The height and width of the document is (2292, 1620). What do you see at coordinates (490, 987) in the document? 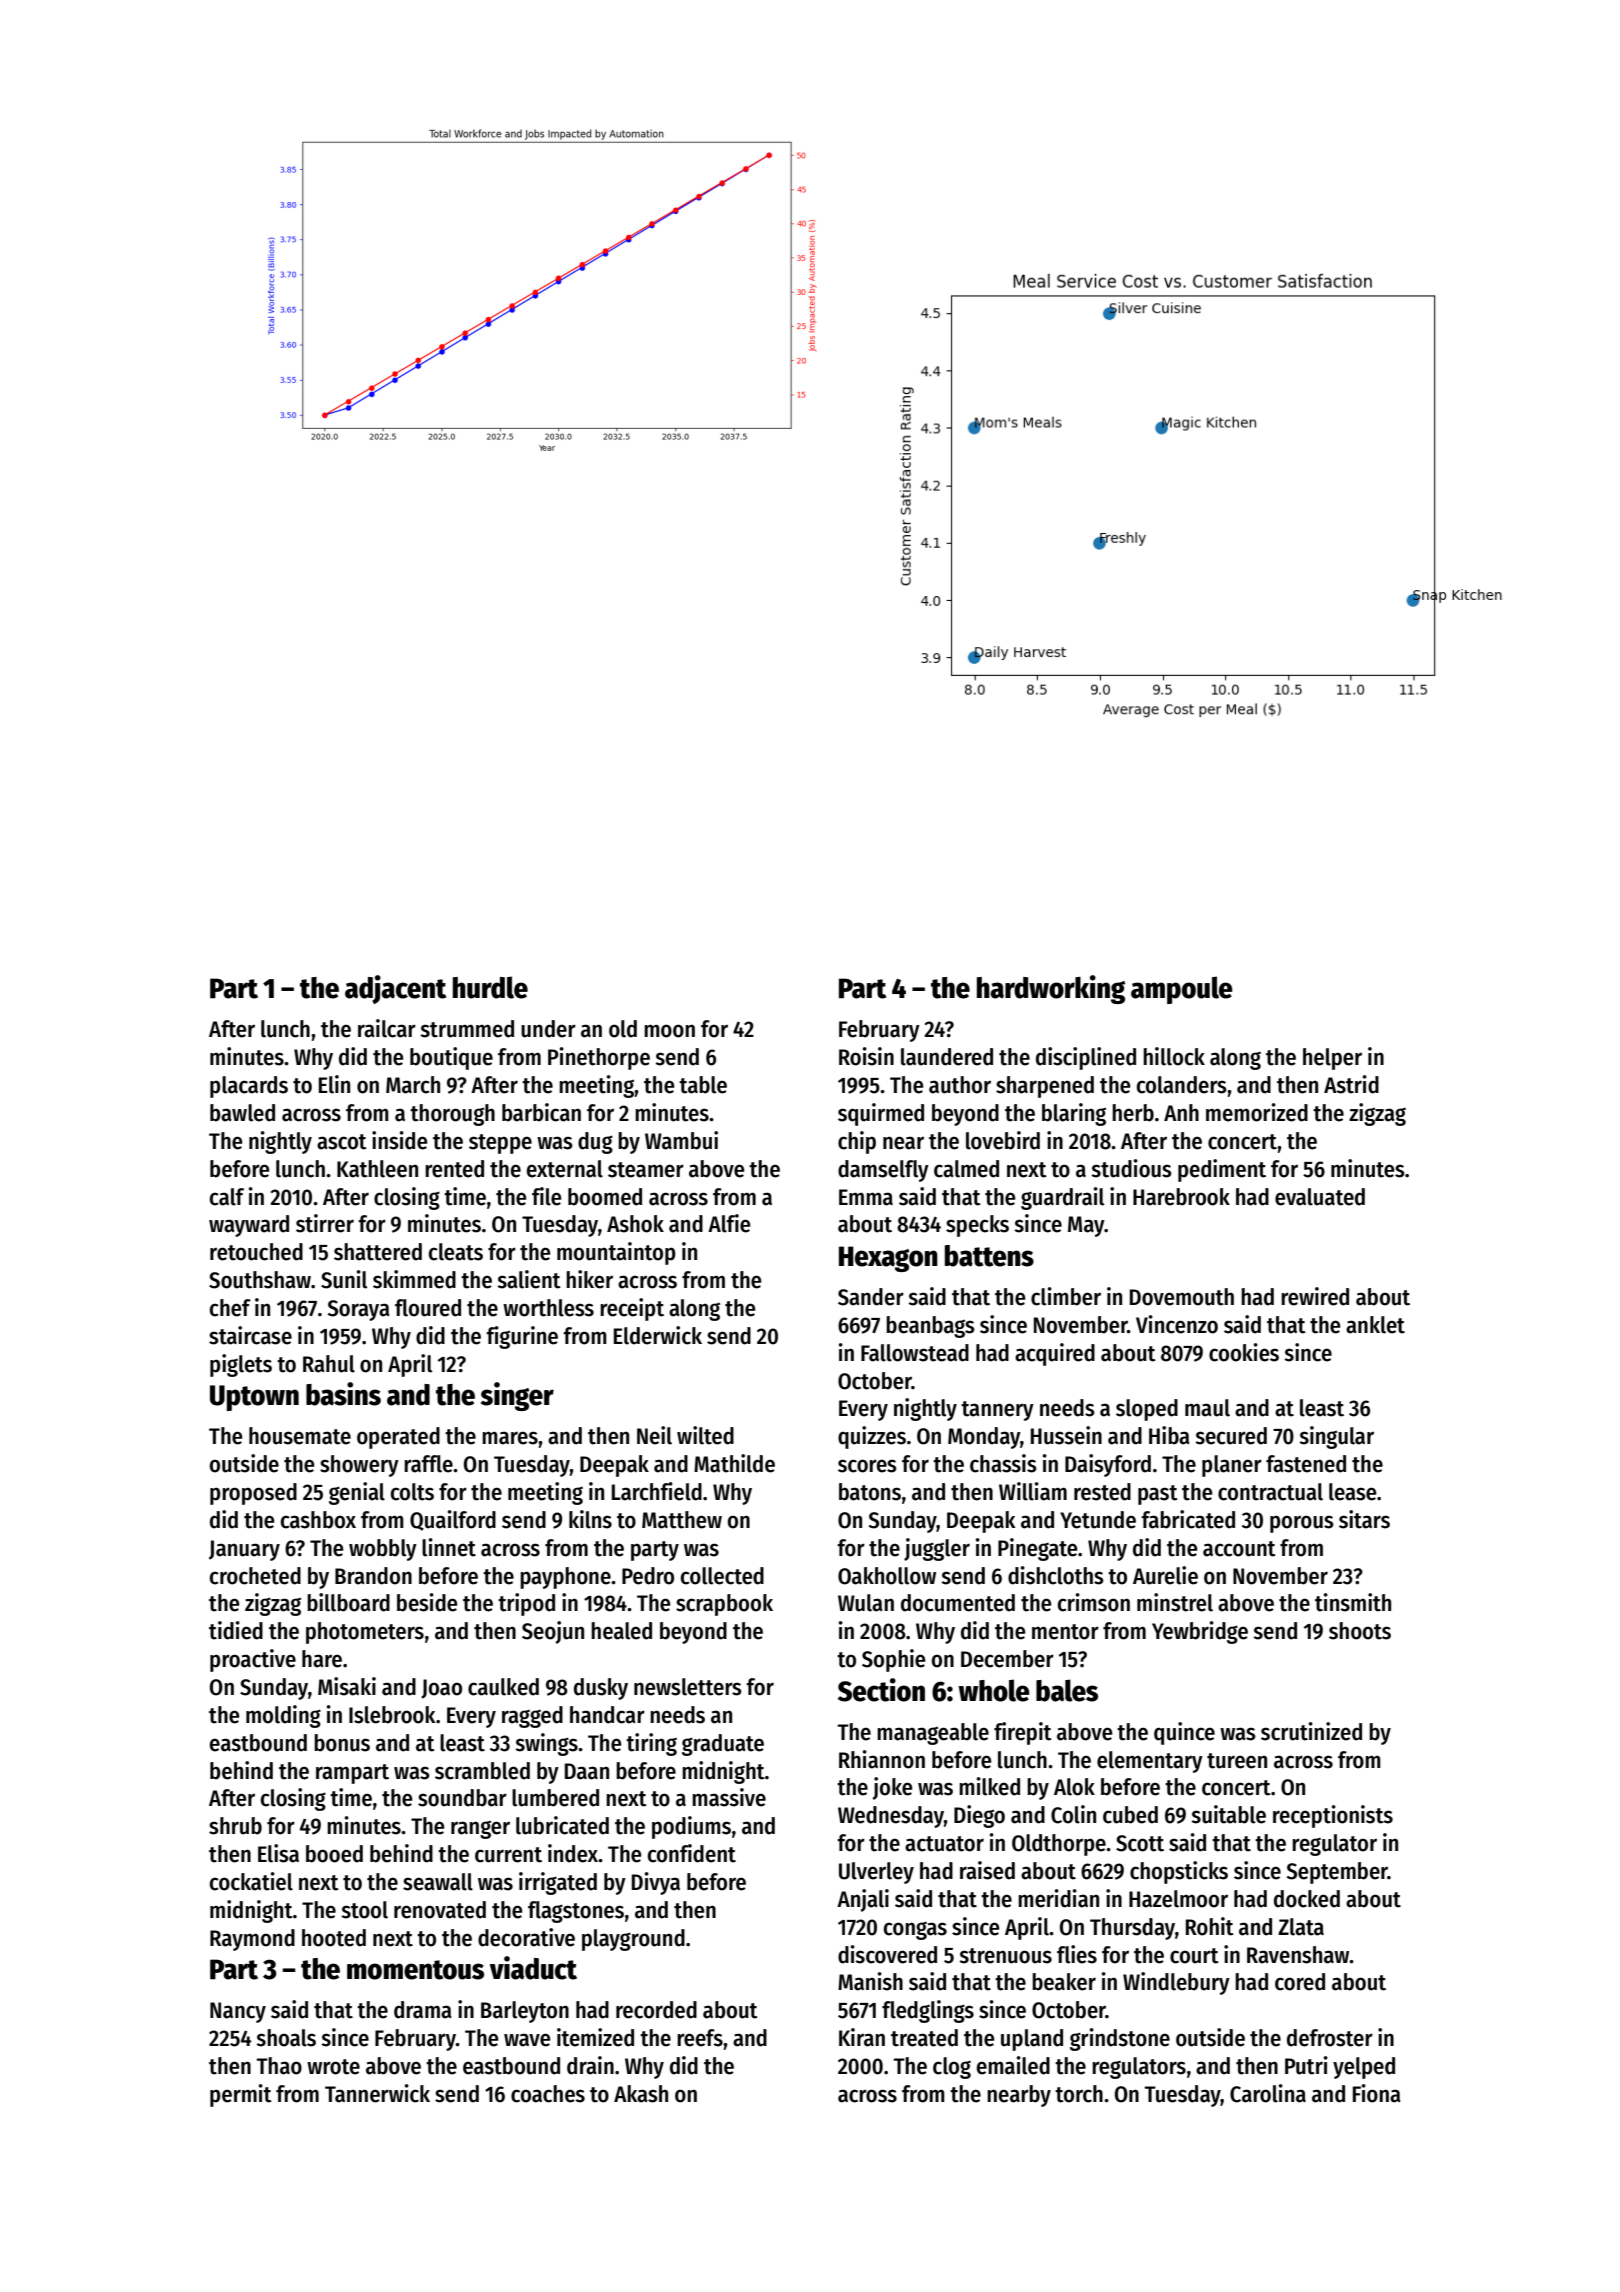
I see `hurdle` at bounding box center [490, 987].
